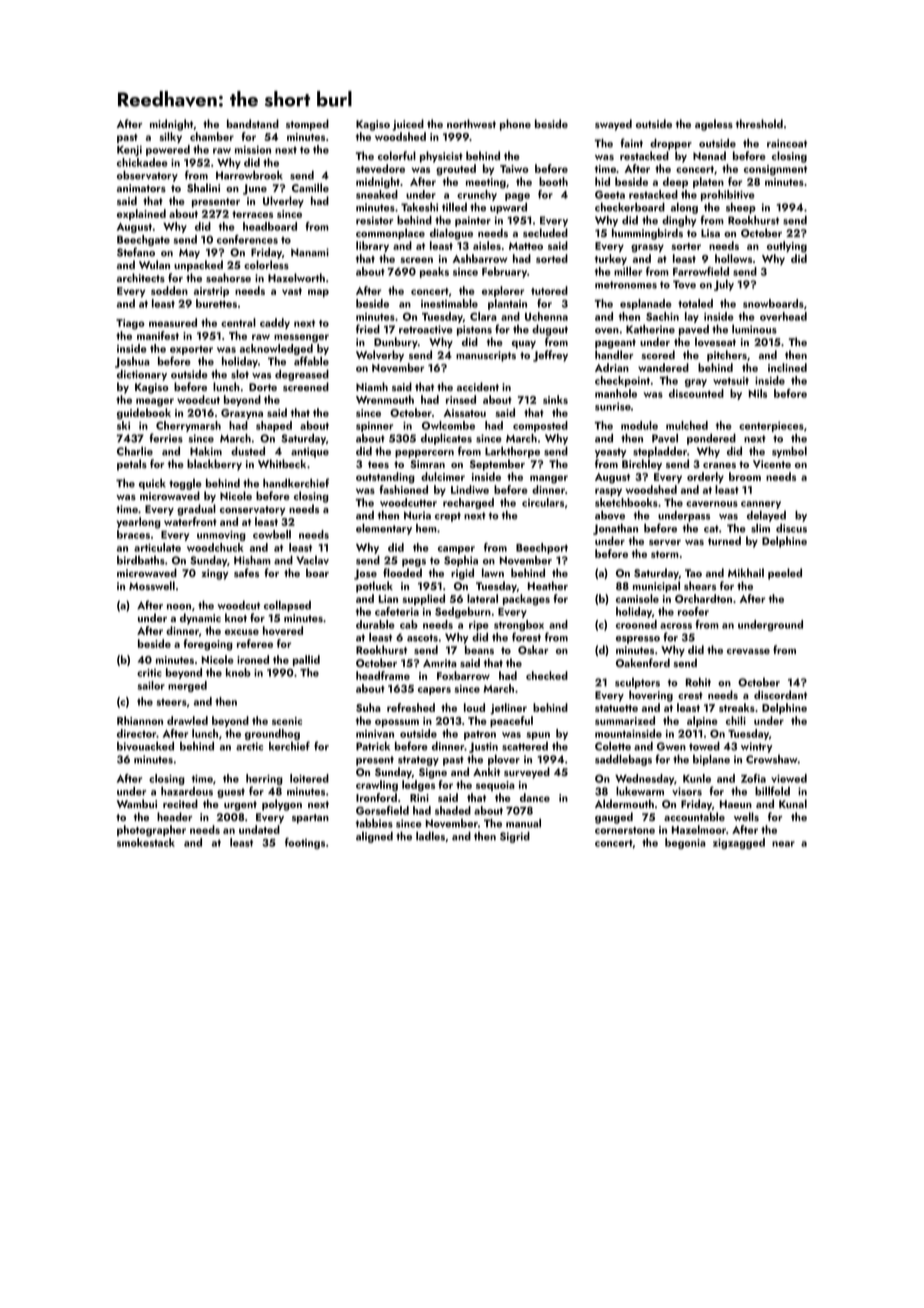 This page has width=924, height=1308. Describe the element at coordinates (772, 759) in the page. I see `Crowshaw` at that location.
